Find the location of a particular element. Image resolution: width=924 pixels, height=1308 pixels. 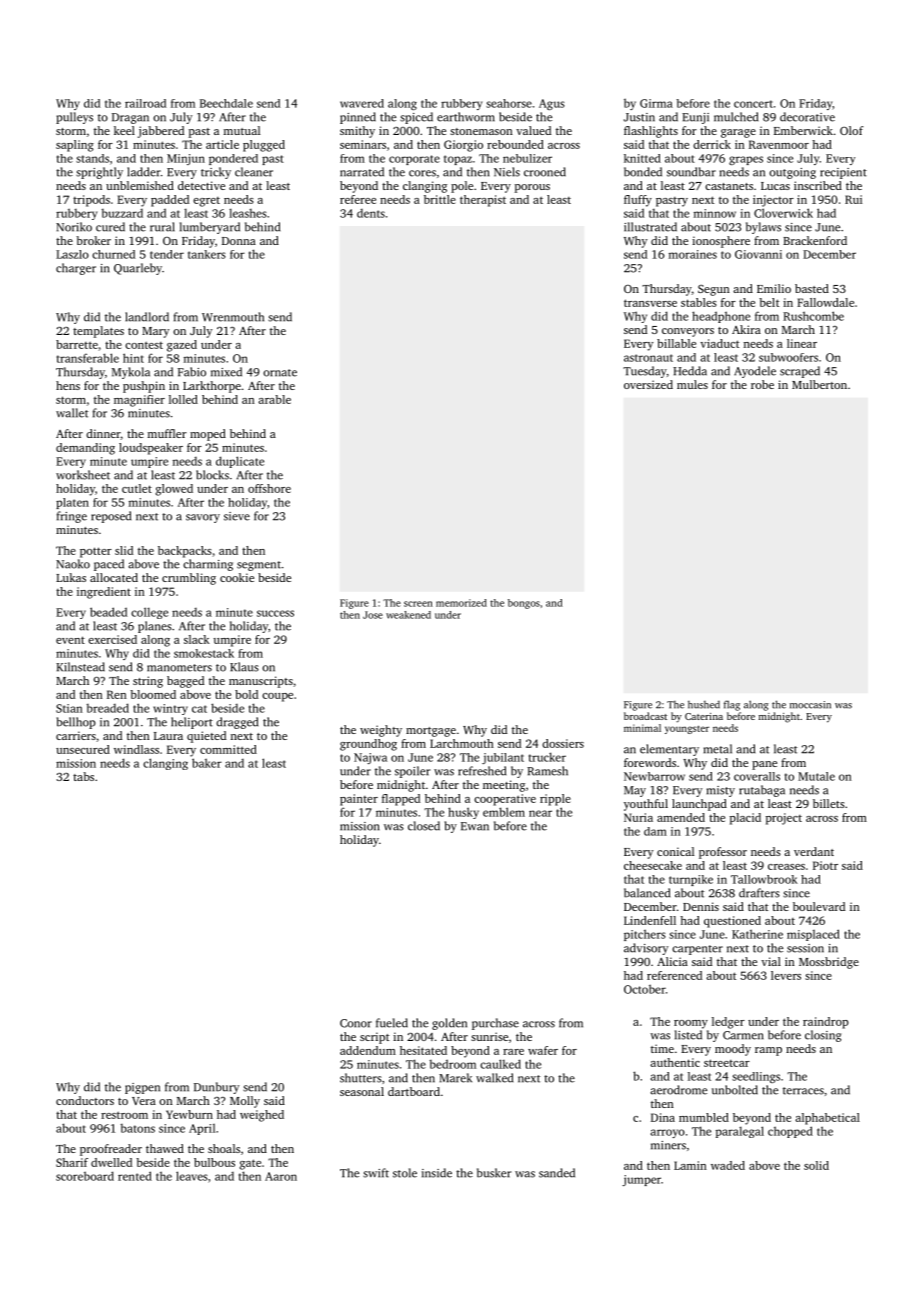

solid is located at coordinates (816, 1165).
